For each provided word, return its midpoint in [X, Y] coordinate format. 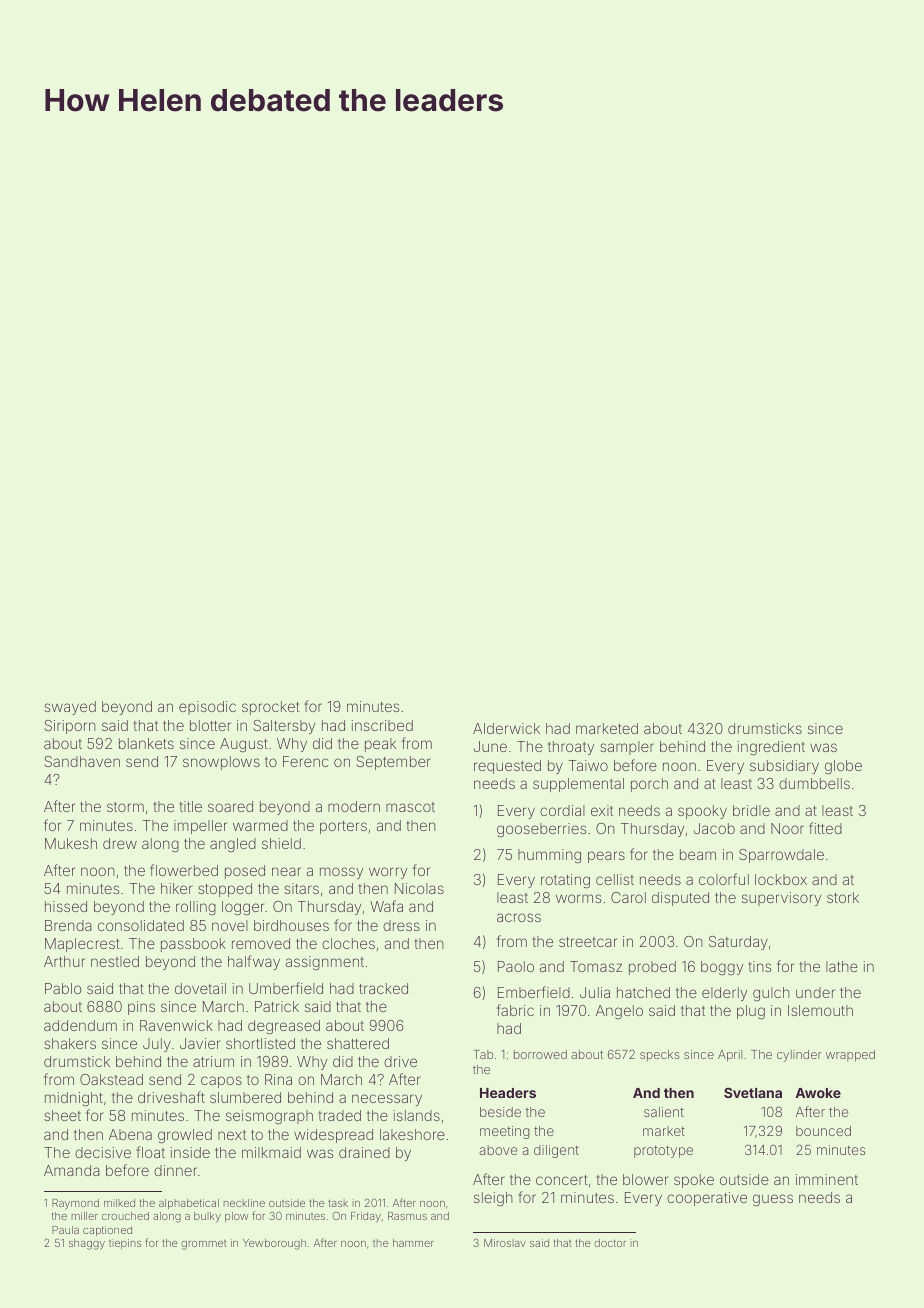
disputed [680, 899]
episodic [207, 708]
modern [354, 806]
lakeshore [412, 1134]
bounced [823, 1131]
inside [190, 1152]
